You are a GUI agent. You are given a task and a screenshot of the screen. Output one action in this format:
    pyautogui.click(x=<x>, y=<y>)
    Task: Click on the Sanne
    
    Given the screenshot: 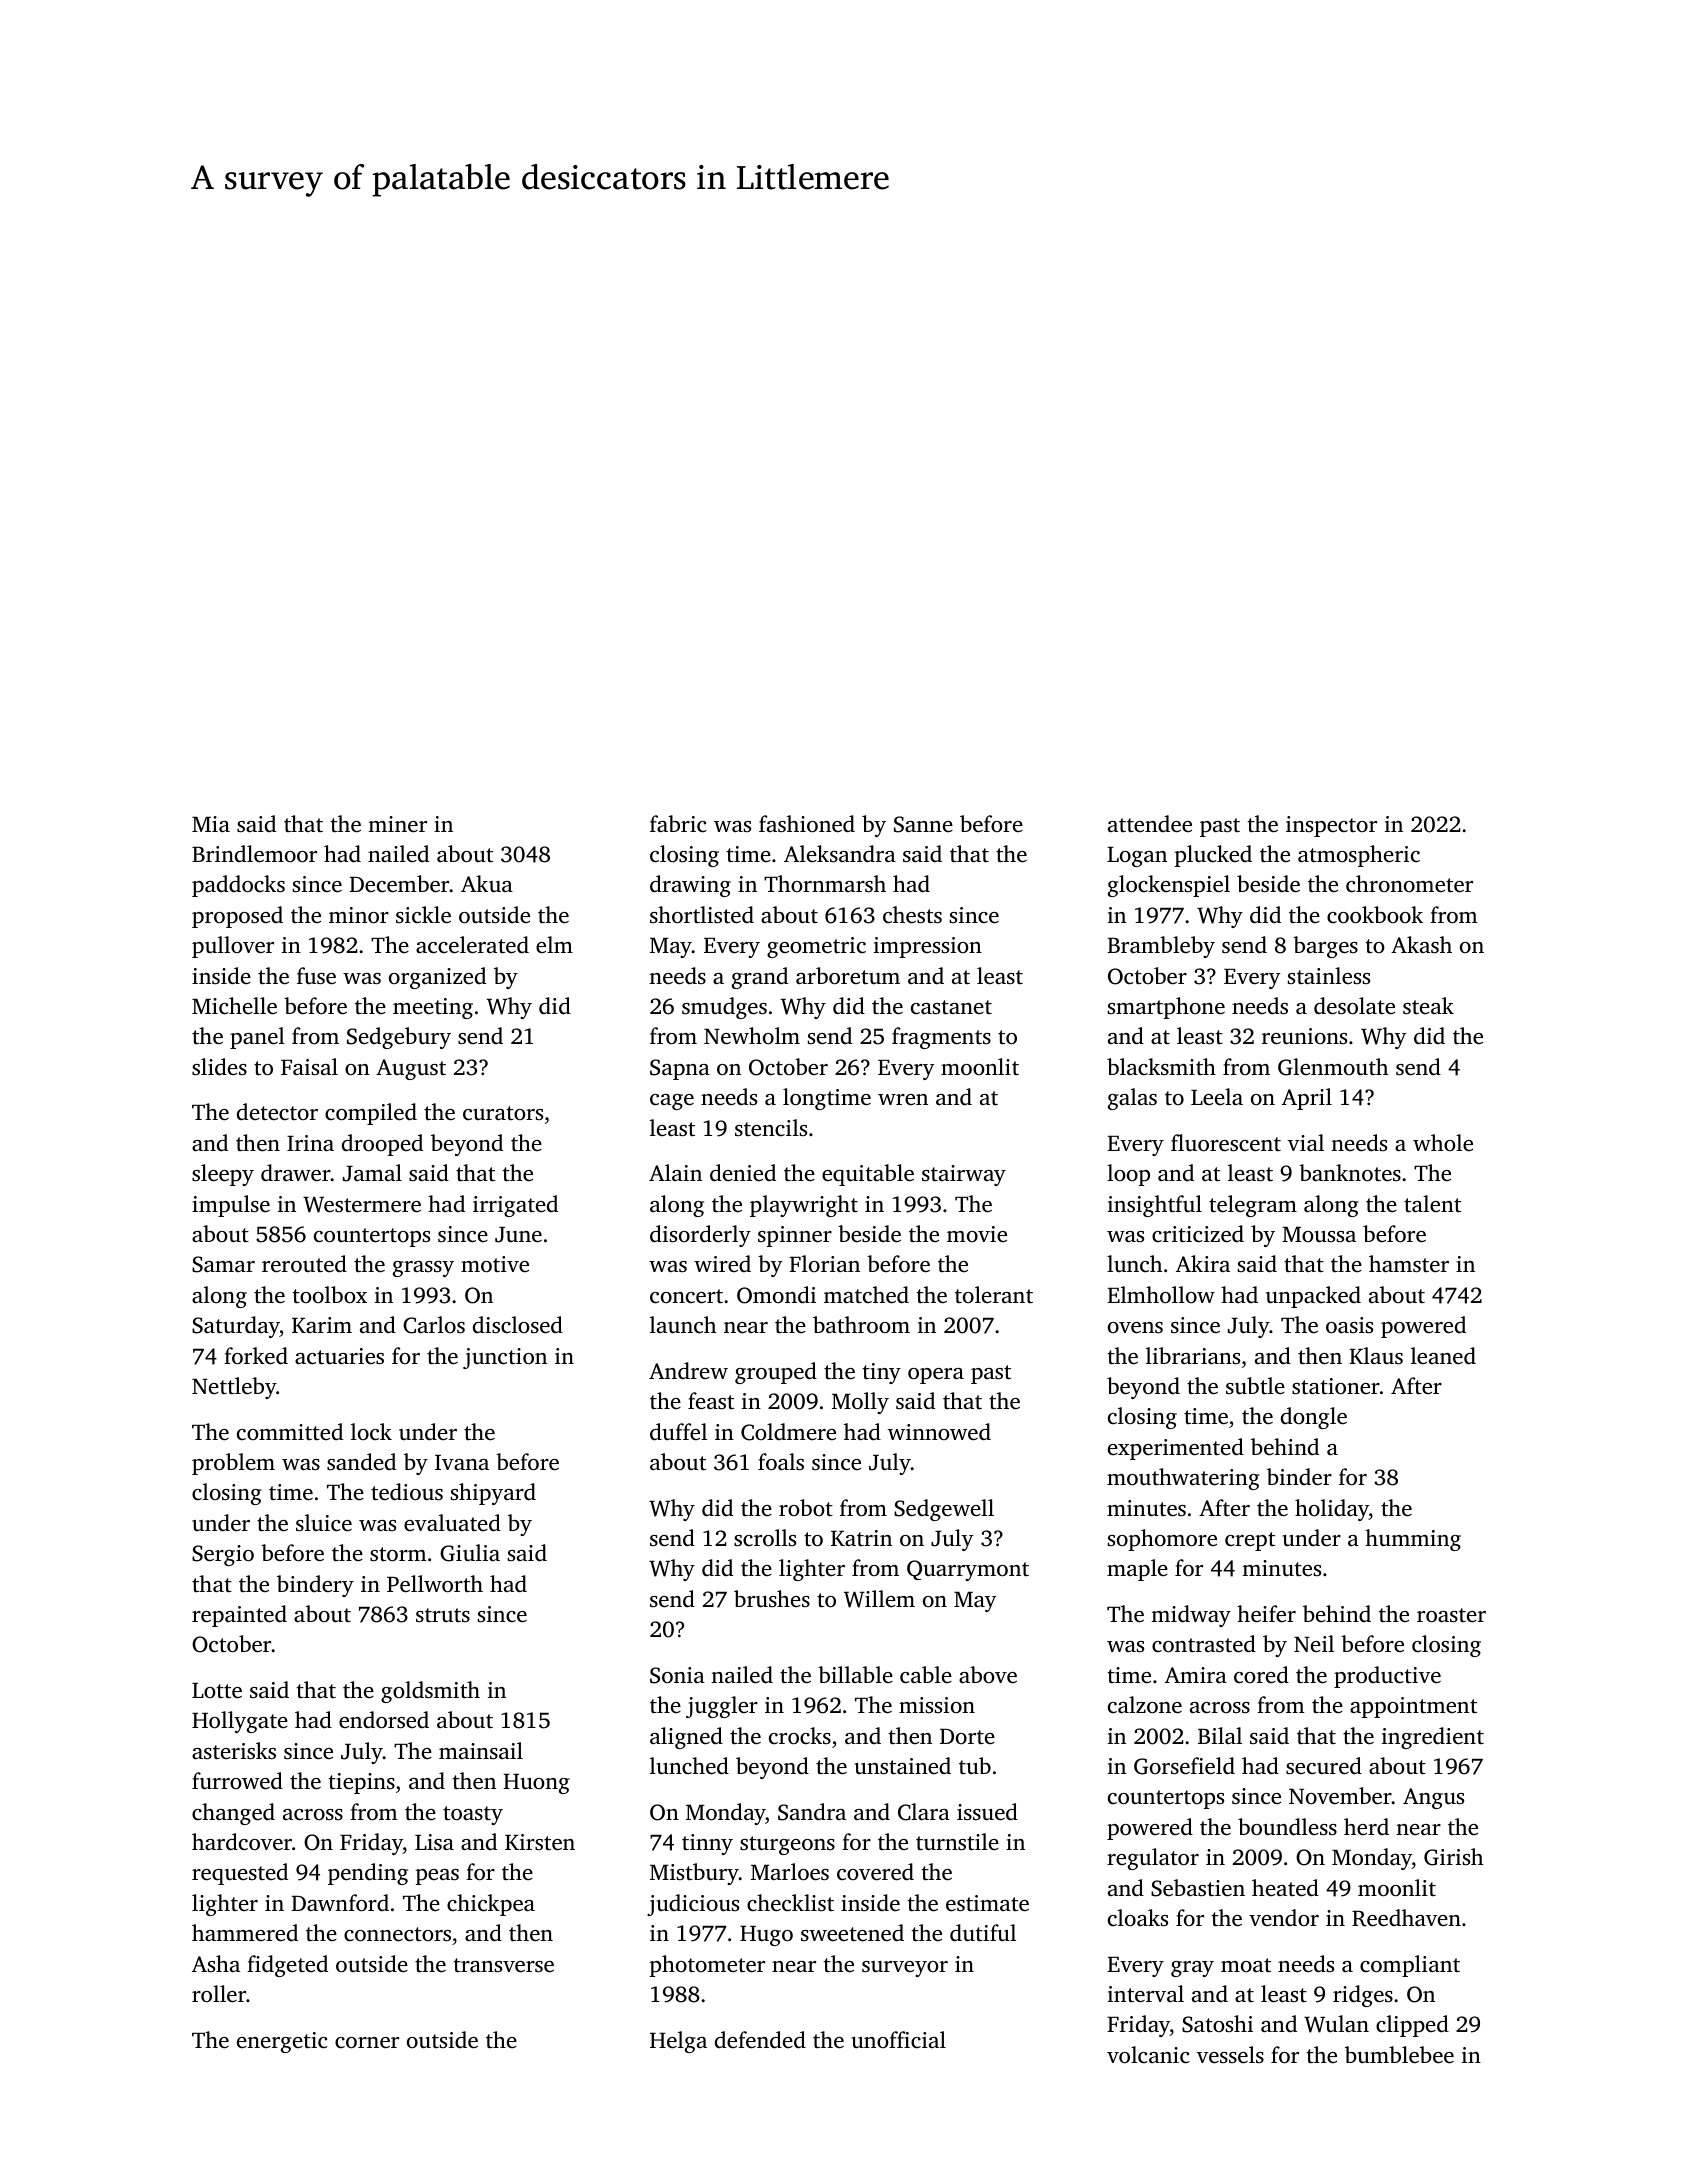 What is the action you would take?
    pyautogui.click(x=923, y=824)
